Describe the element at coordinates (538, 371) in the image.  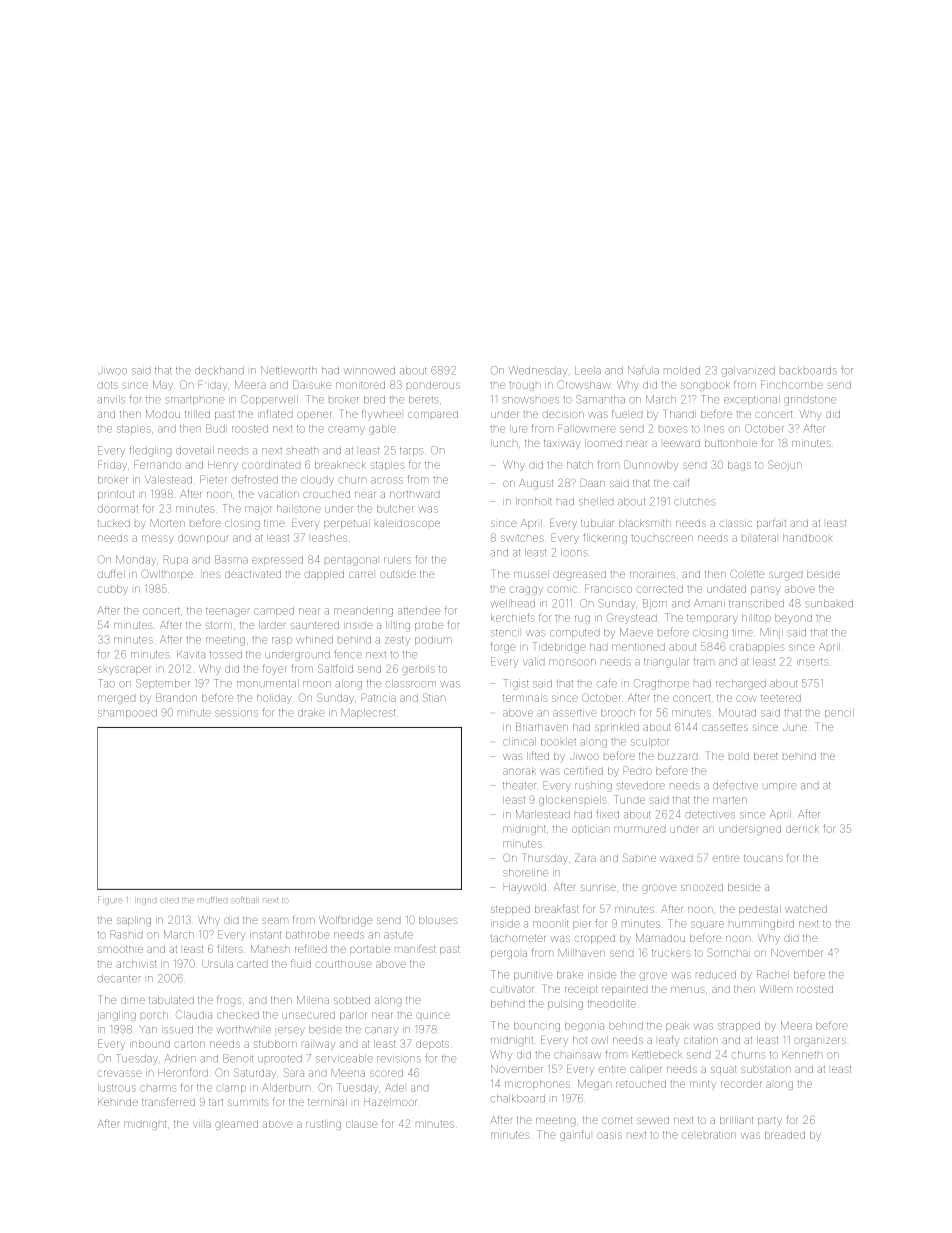
I see `Wednesday` at that location.
